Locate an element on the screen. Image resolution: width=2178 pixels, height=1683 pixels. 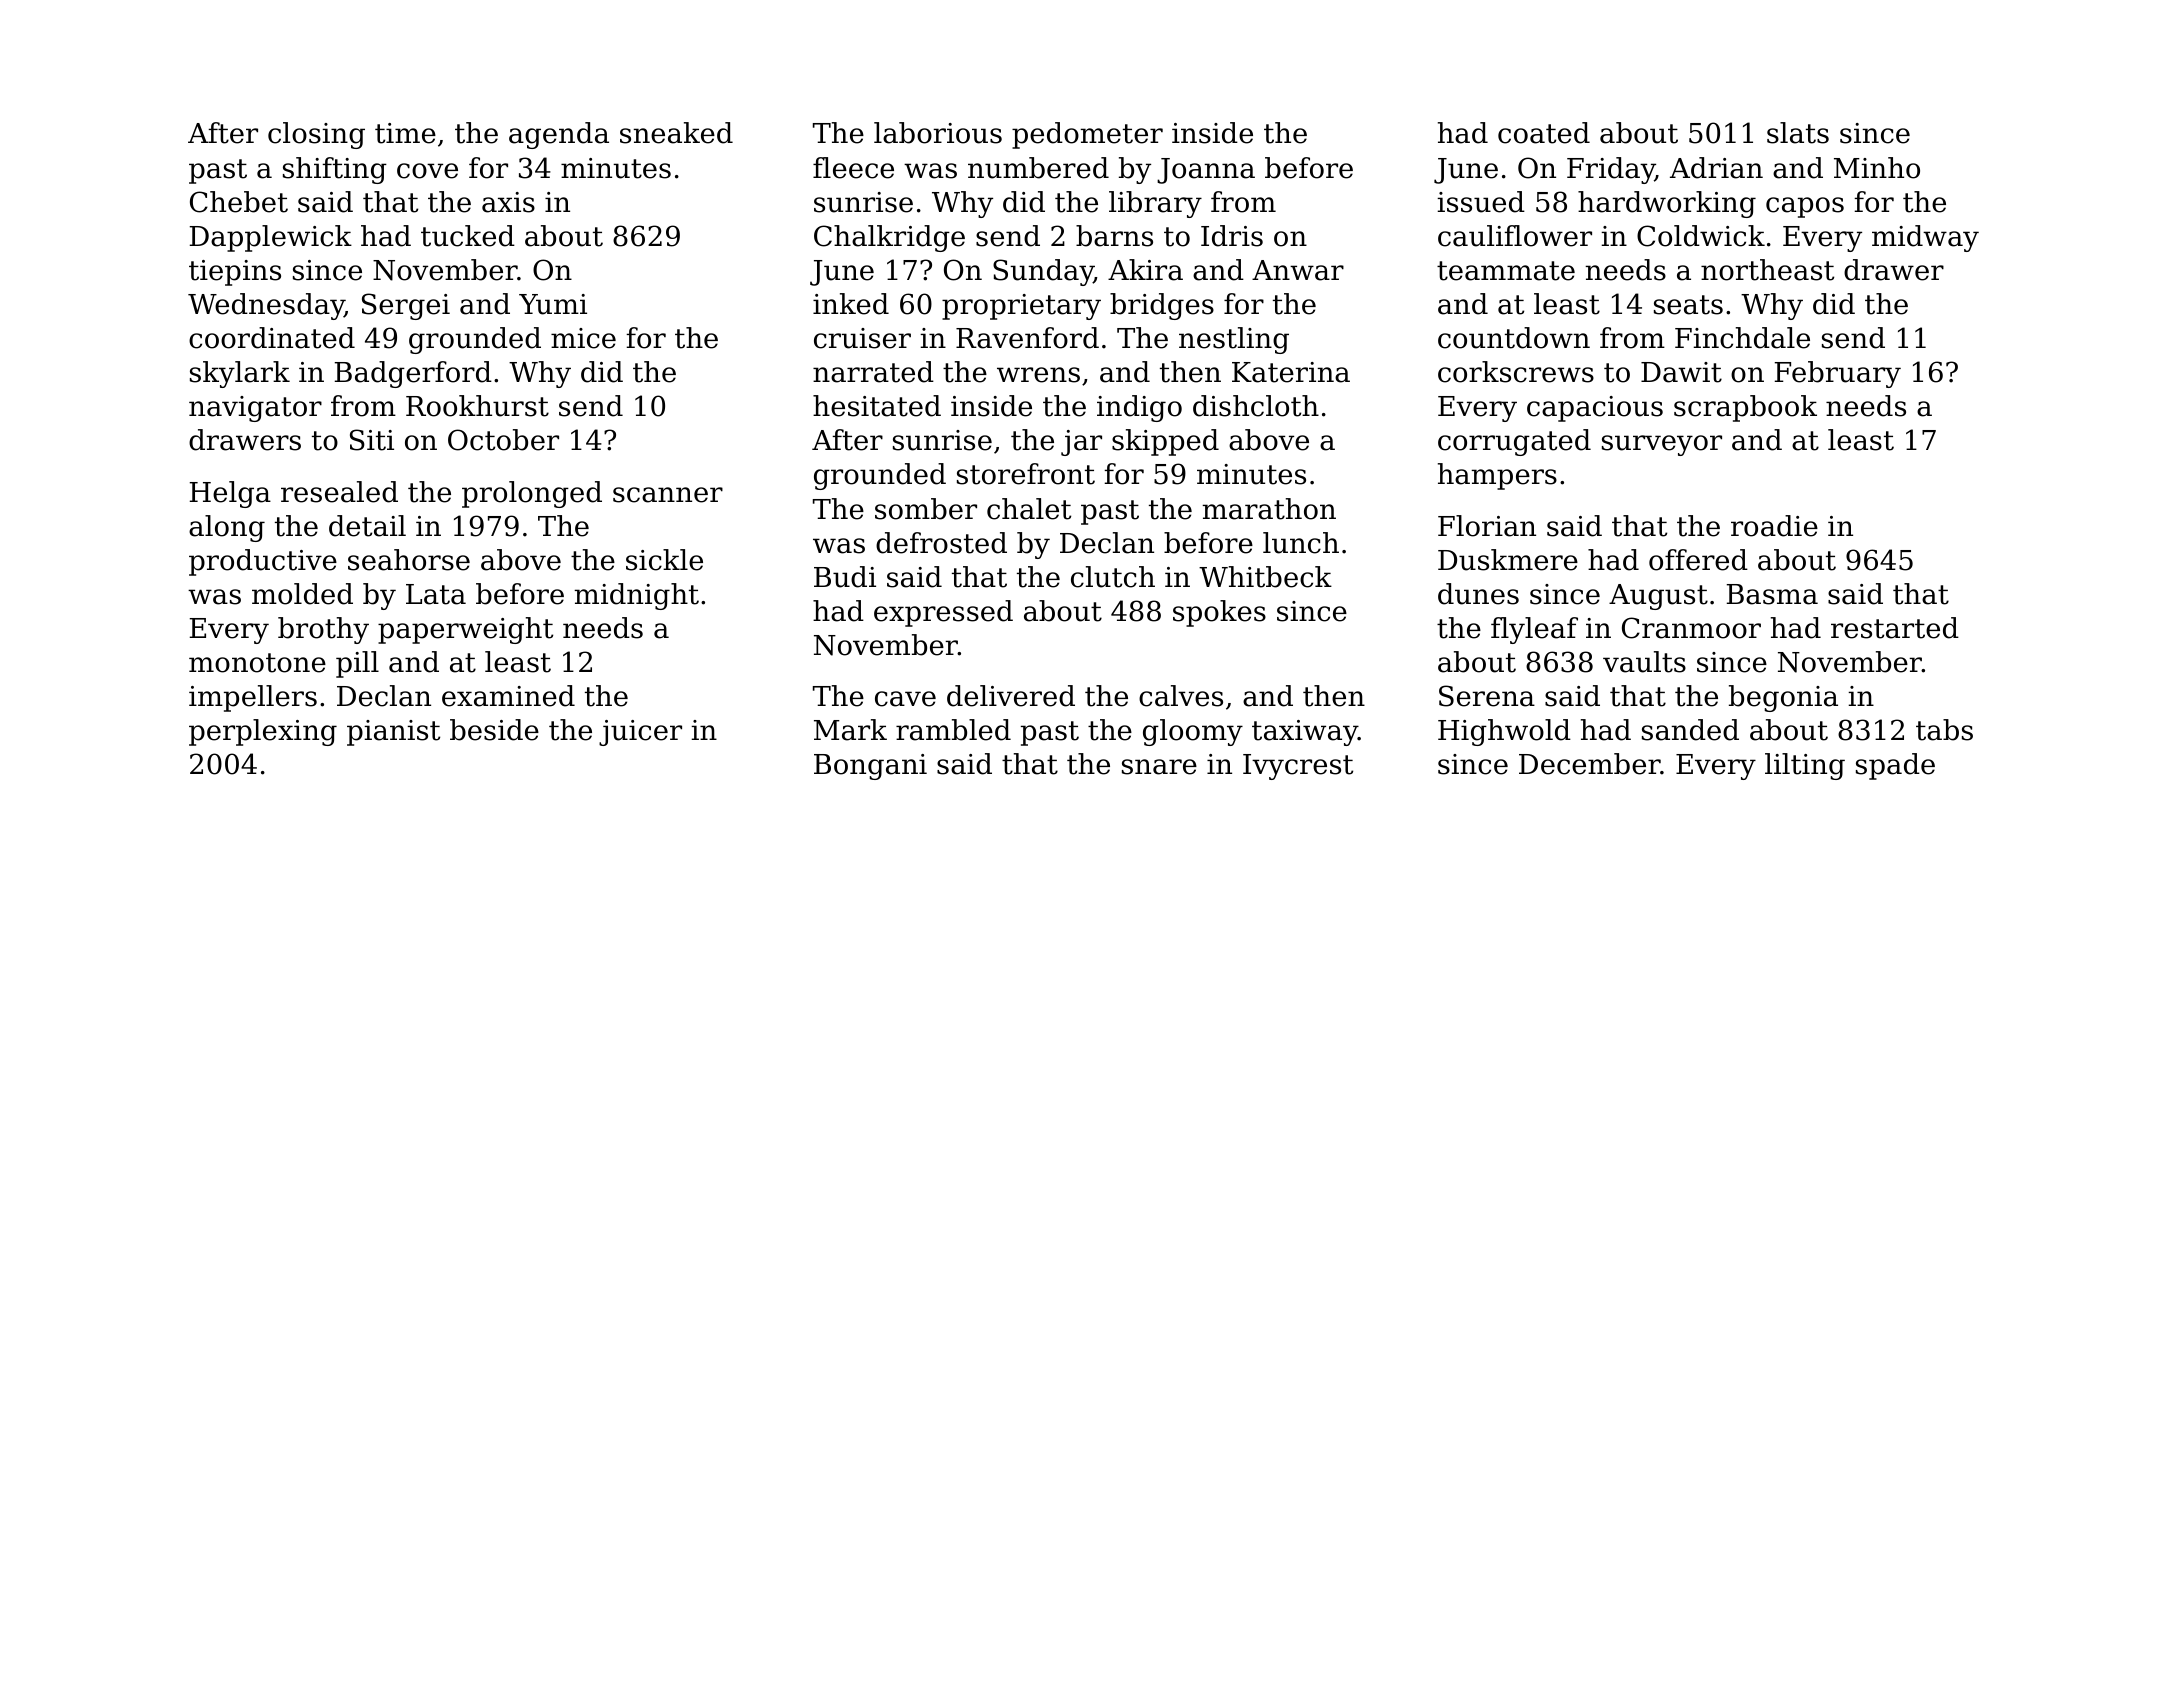
Ivycrest is located at coordinates (1298, 767).
